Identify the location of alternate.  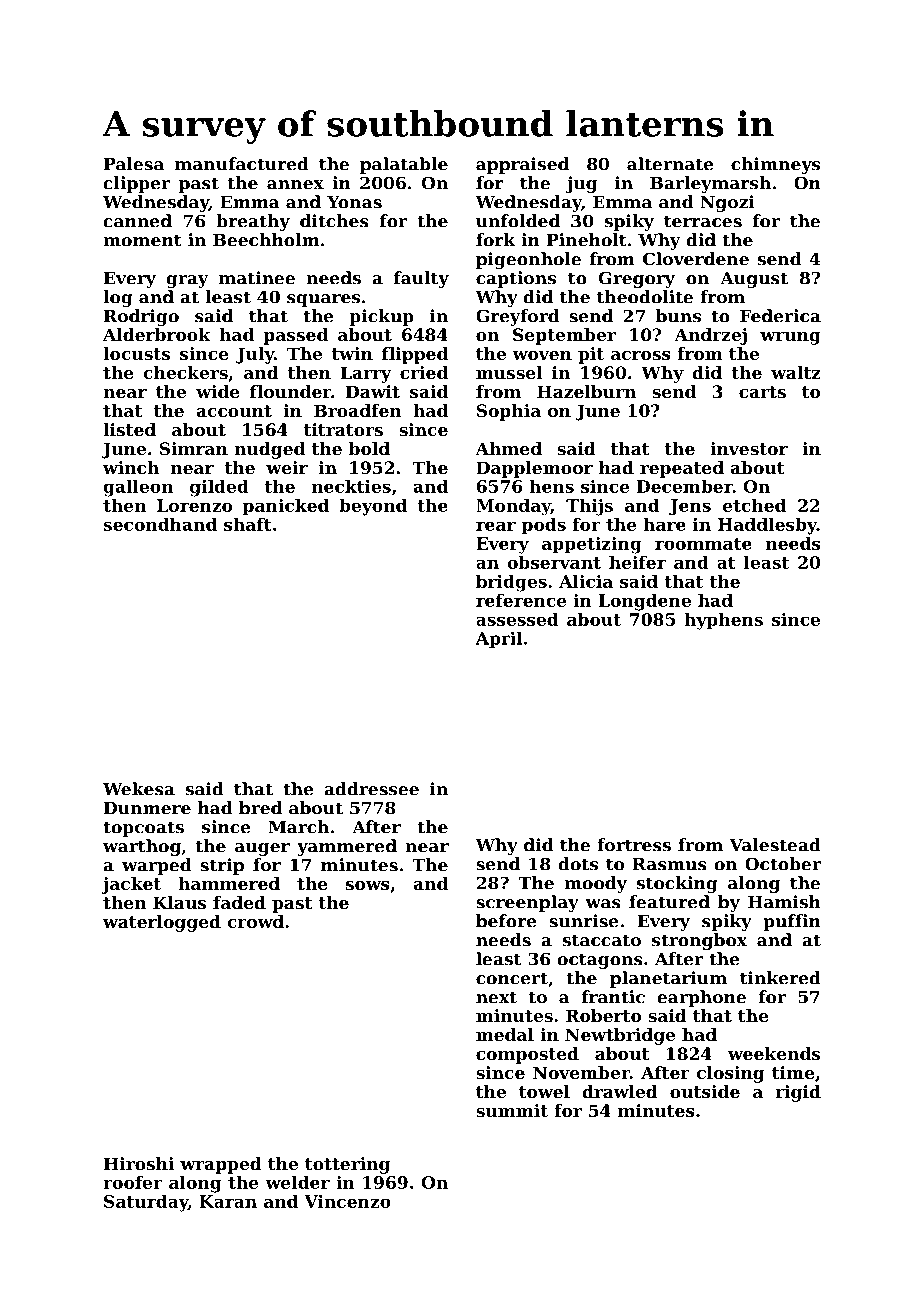
(670, 164).
